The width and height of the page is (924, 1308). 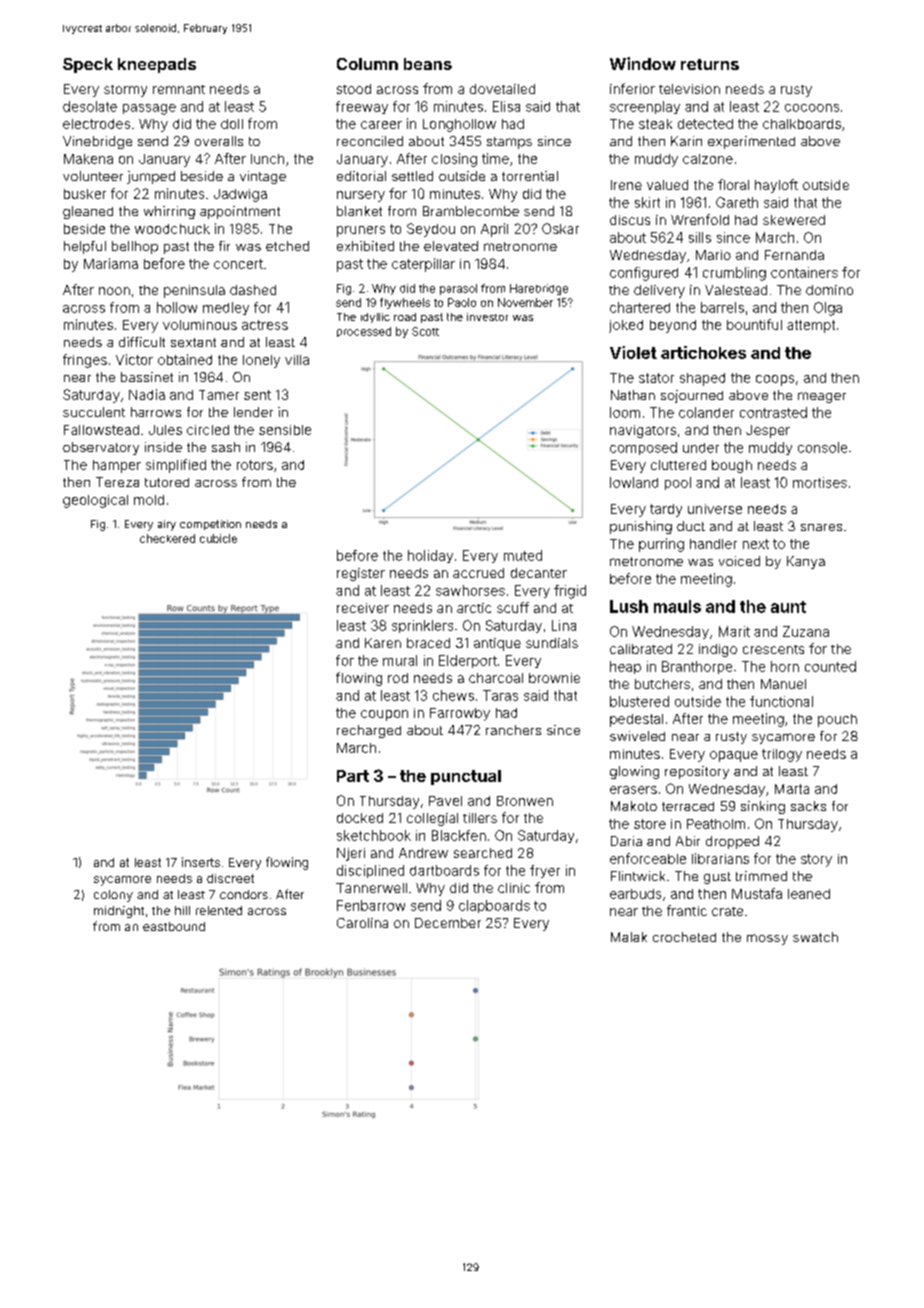 What do you see at coordinates (88, 65) in the page?
I see `Speck` at bounding box center [88, 65].
